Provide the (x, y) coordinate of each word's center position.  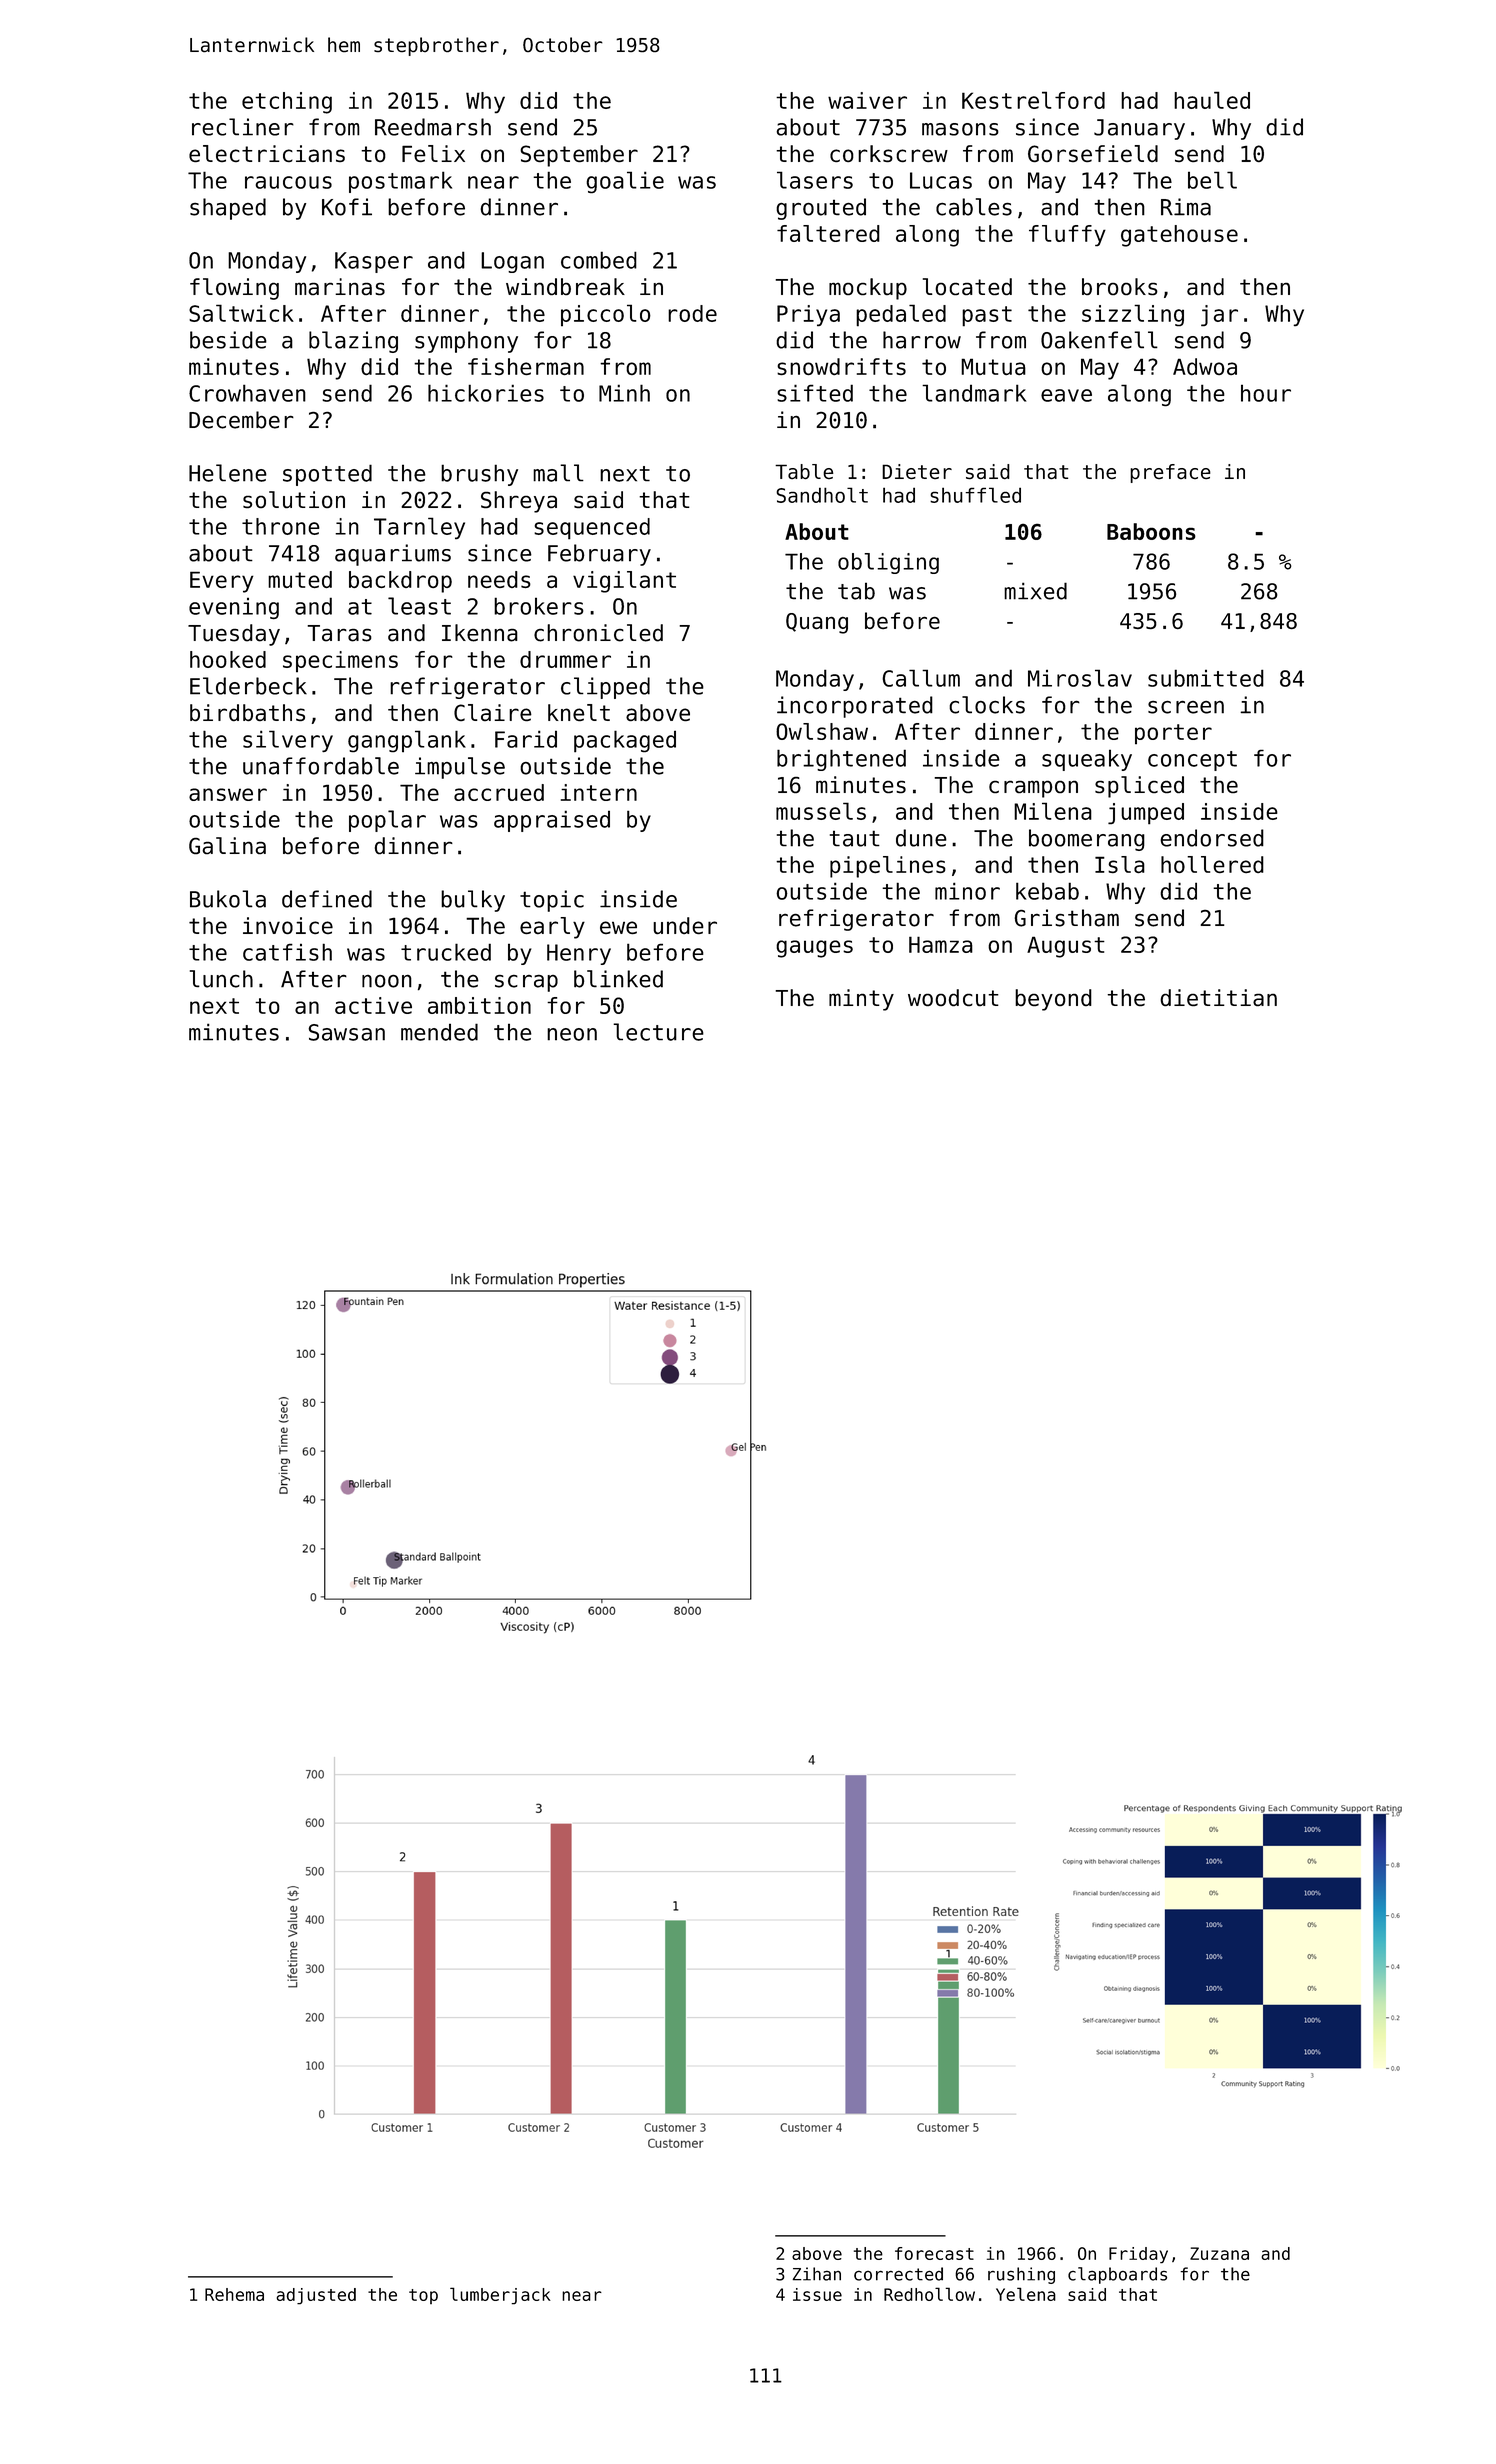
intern (599, 792)
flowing (234, 289)
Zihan (816, 2274)
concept (1192, 761)
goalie (625, 182)
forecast (934, 2253)
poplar (387, 821)
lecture (658, 1032)
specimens (340, 661)
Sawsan (346, 1032)
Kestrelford (1033, 100)
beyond (1053, 1000)
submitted (1206, 678)
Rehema (234, 2294)
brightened (841, 760)
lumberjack (500, 2296)
